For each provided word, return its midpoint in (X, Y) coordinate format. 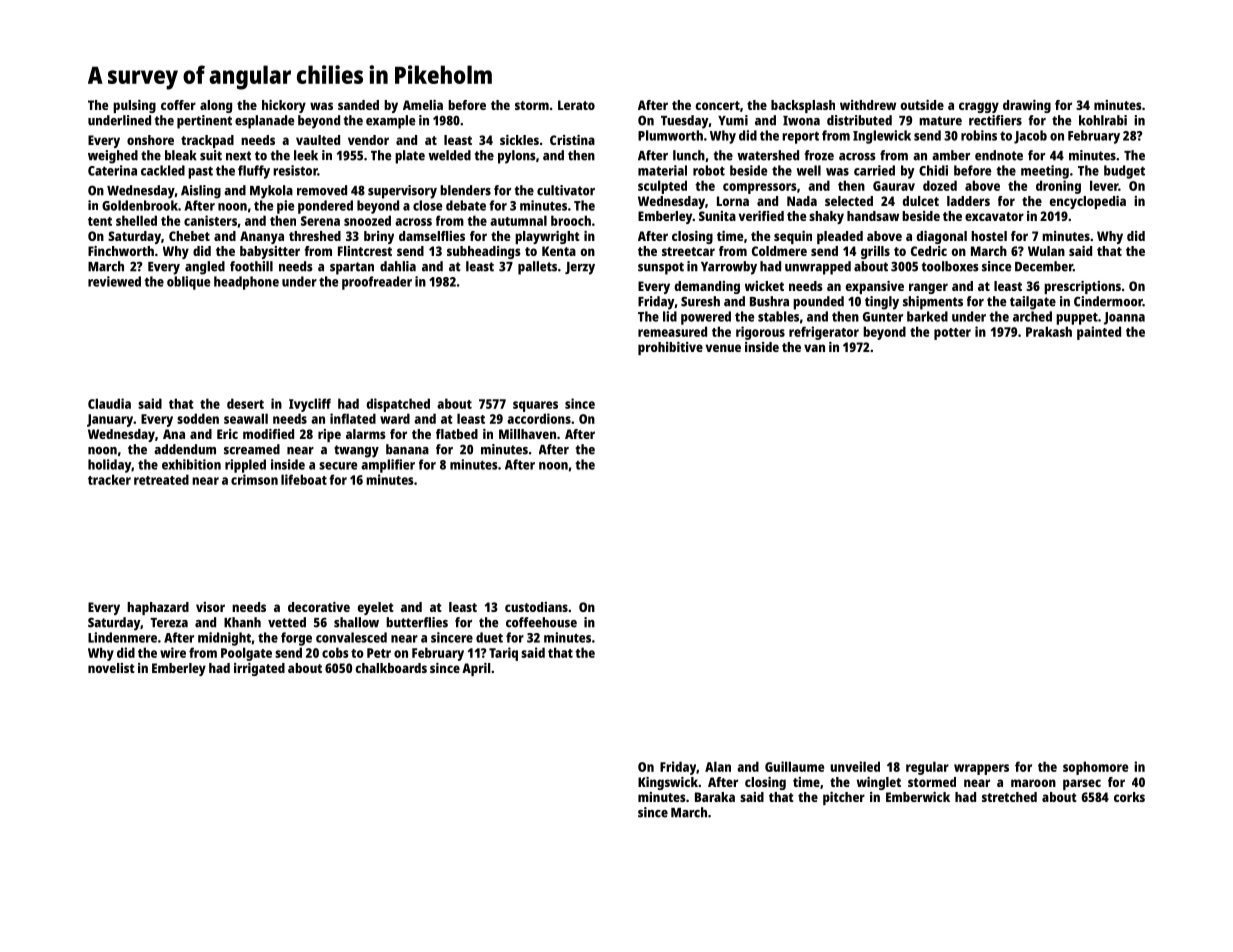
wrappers (981, 769)
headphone (246, 283)
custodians (536, 607)
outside (922, 105)
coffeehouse (541, 622)
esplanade (264, 122)
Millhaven (527, 434)
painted (1099, 333)
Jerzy (580, 268)
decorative (319, 607)
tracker (109, 479)
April (476, 669)
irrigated (259, 669)
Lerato (576, 105)
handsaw (873, 216)
